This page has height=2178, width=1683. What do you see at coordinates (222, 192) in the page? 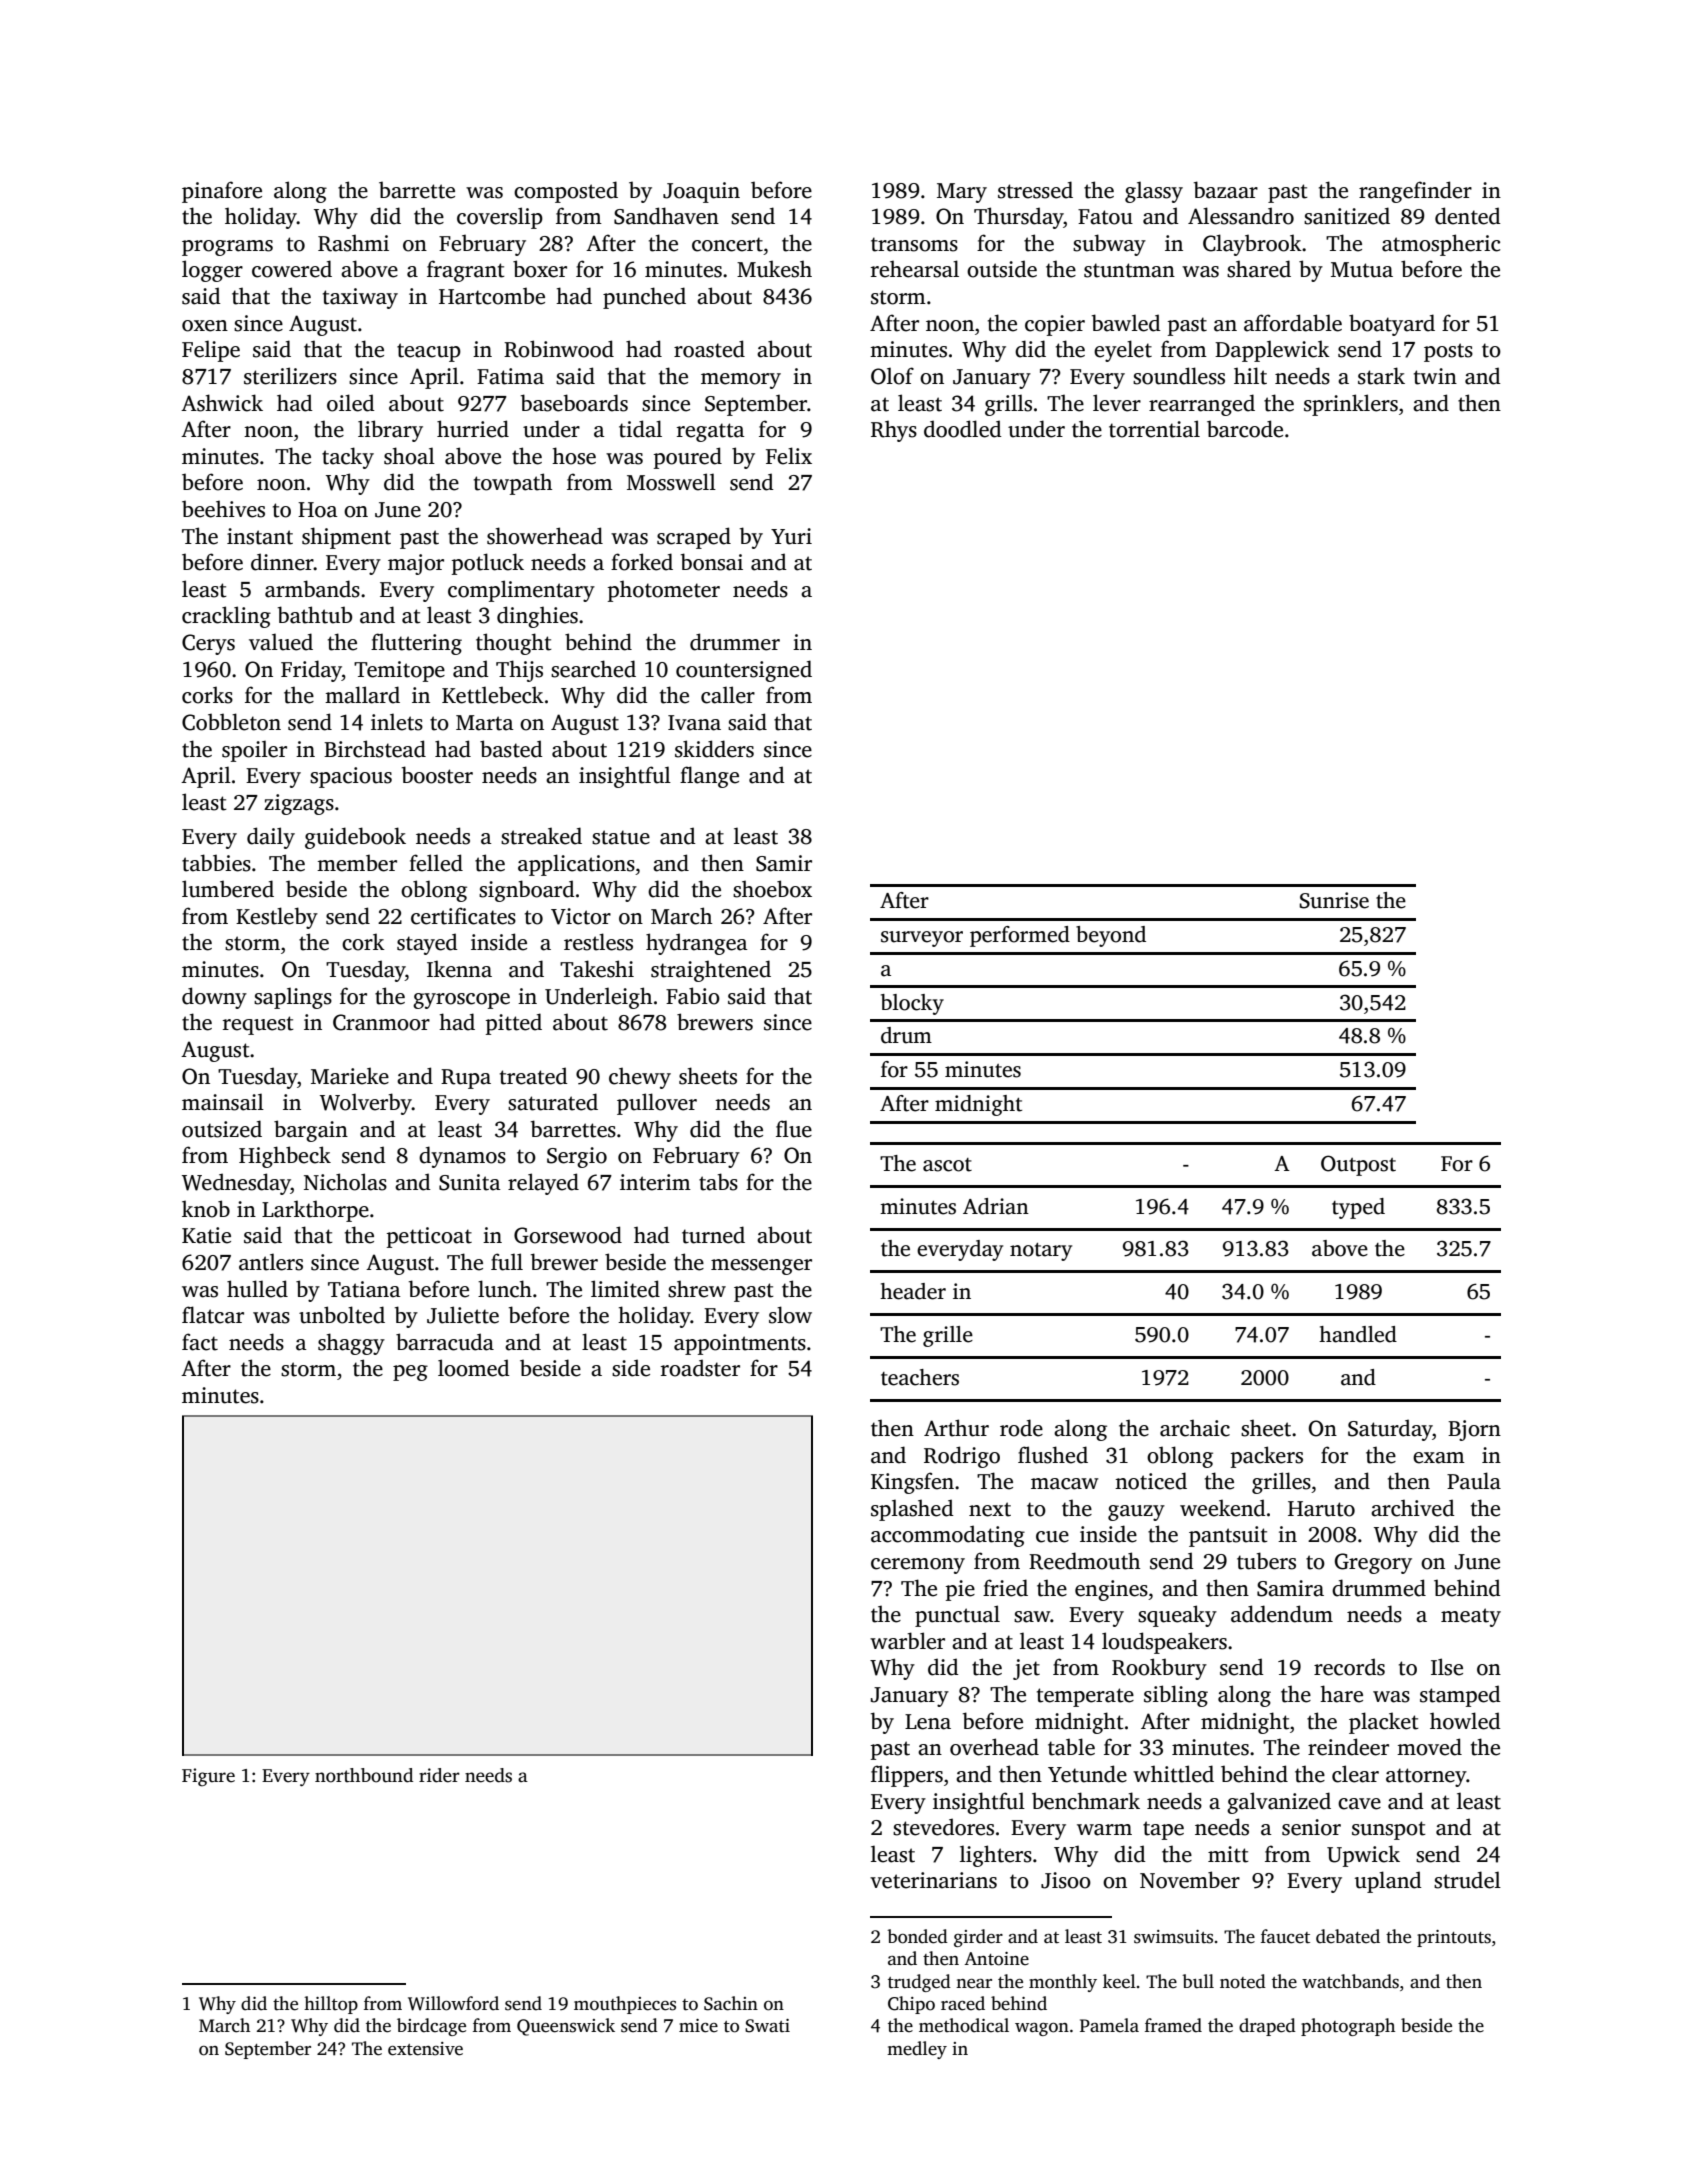
I see `pinafore` at bounding box center [222, 192].
